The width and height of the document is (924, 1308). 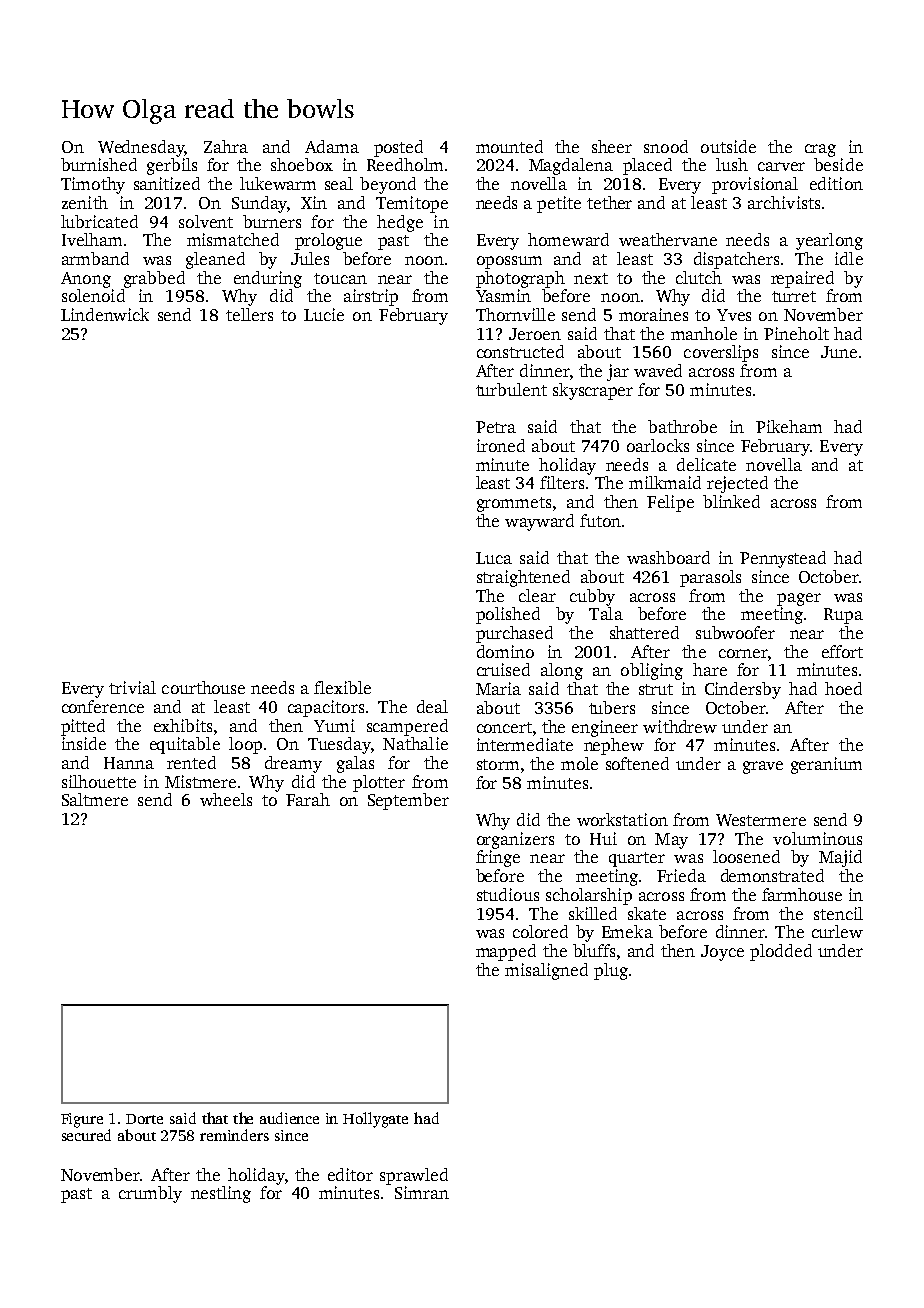 What do you see at coordinates (150, 1194) in the document?
I see `crumbly` at bounding box center [150, 1194].
